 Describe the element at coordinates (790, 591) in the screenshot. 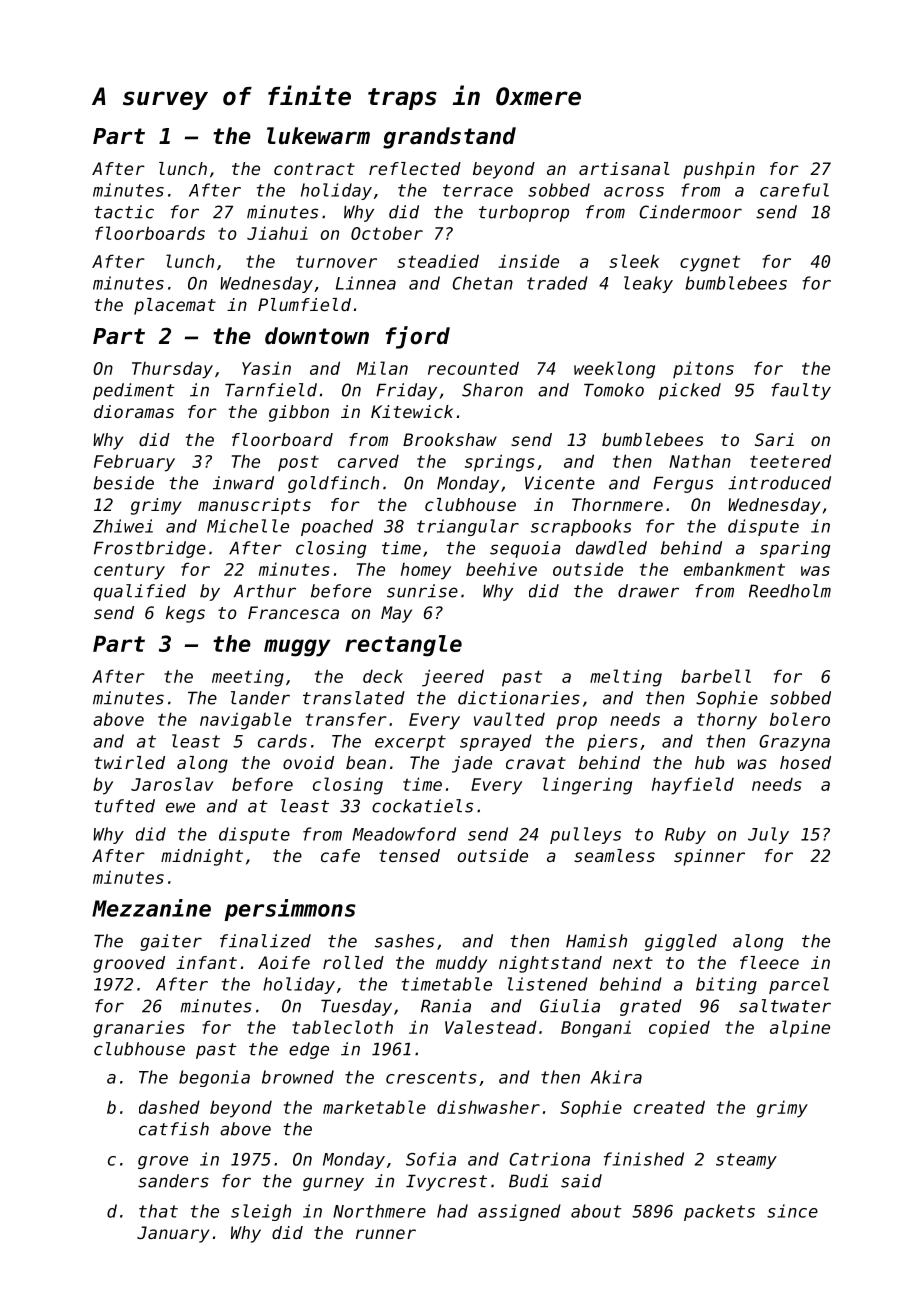

I see `Reedholm` at that location.
